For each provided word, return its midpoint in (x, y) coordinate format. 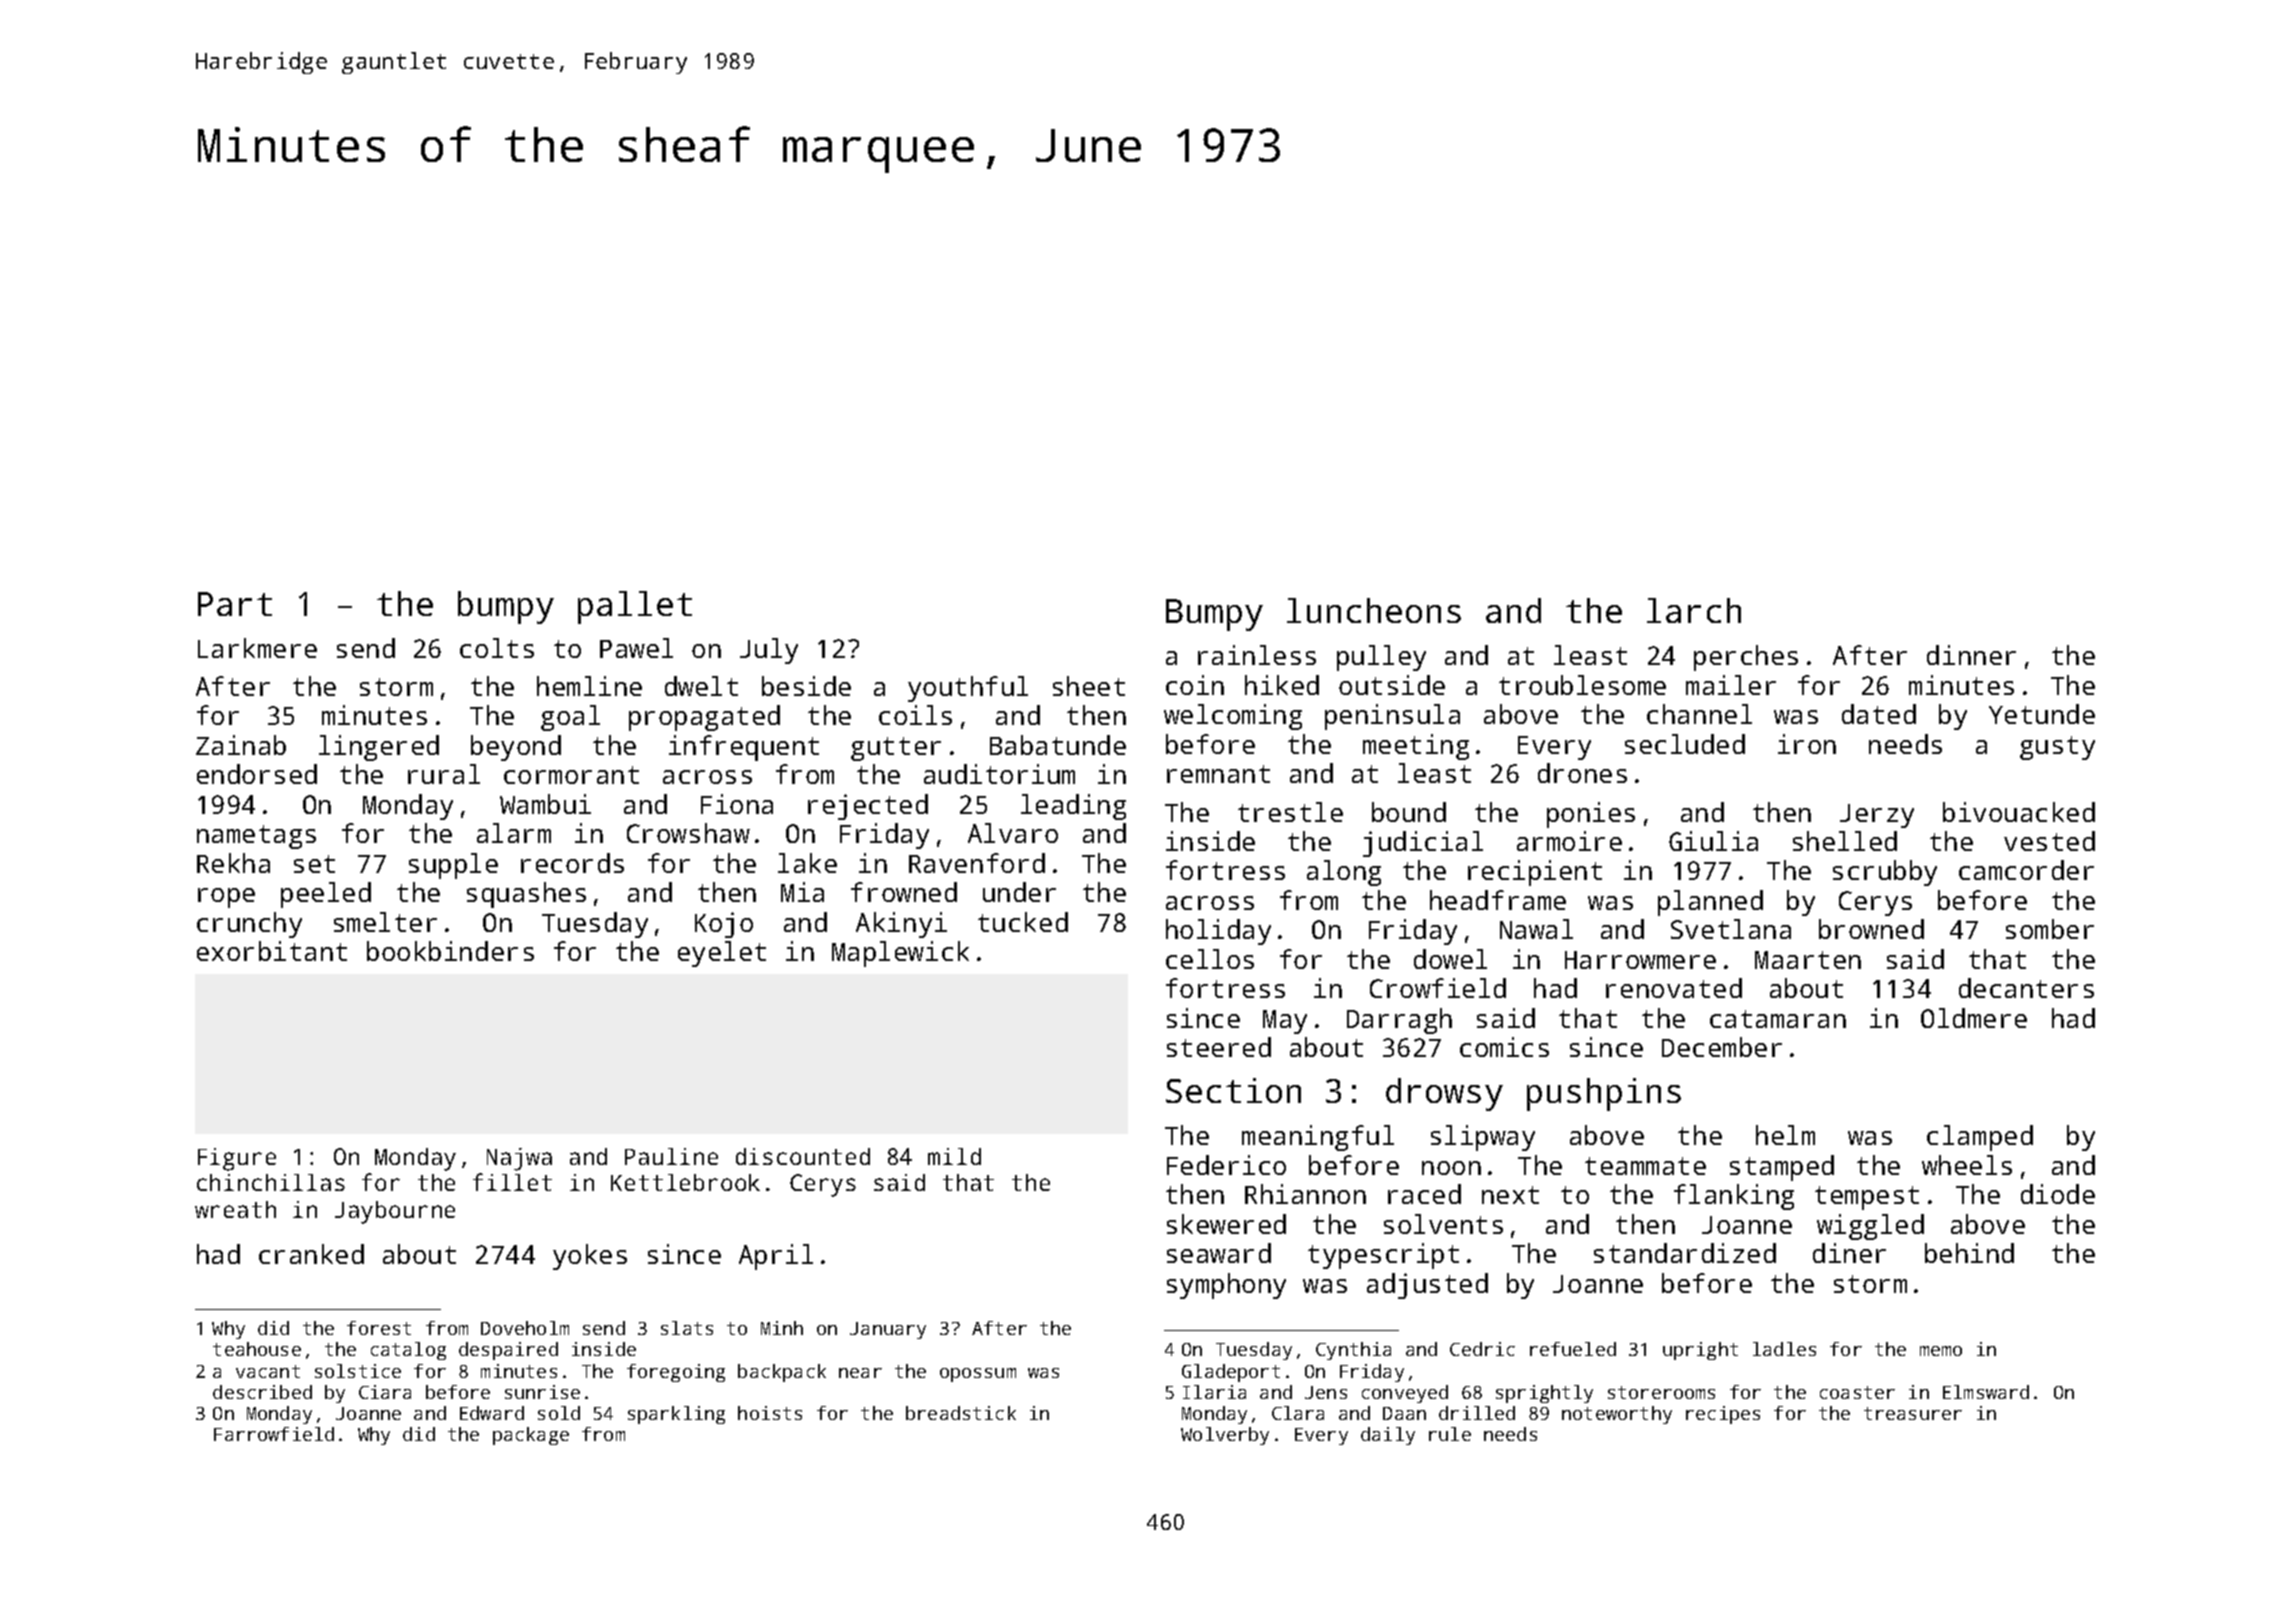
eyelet (722, 954)
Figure (237, 1159)
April (776, 1257)
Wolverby (1225, 1436)
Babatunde (1058, 745)
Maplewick (900, 954)
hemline (589, 686)
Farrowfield (274, 1434)
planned (1710, 903)
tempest (1867, 1198)
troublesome (1582, 685)
